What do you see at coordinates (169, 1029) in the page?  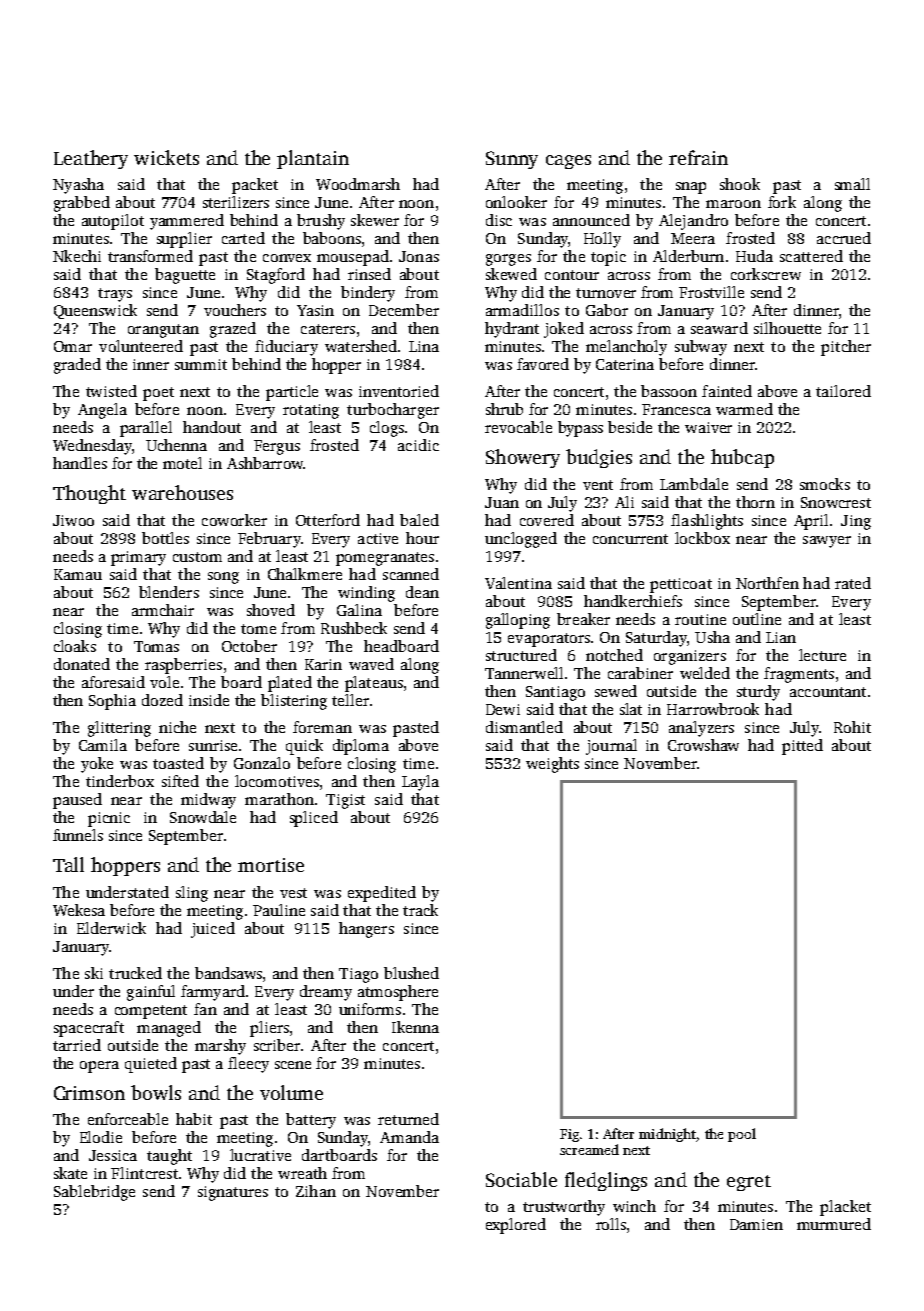 I see `managed` at bounding box center [169, 1029].
